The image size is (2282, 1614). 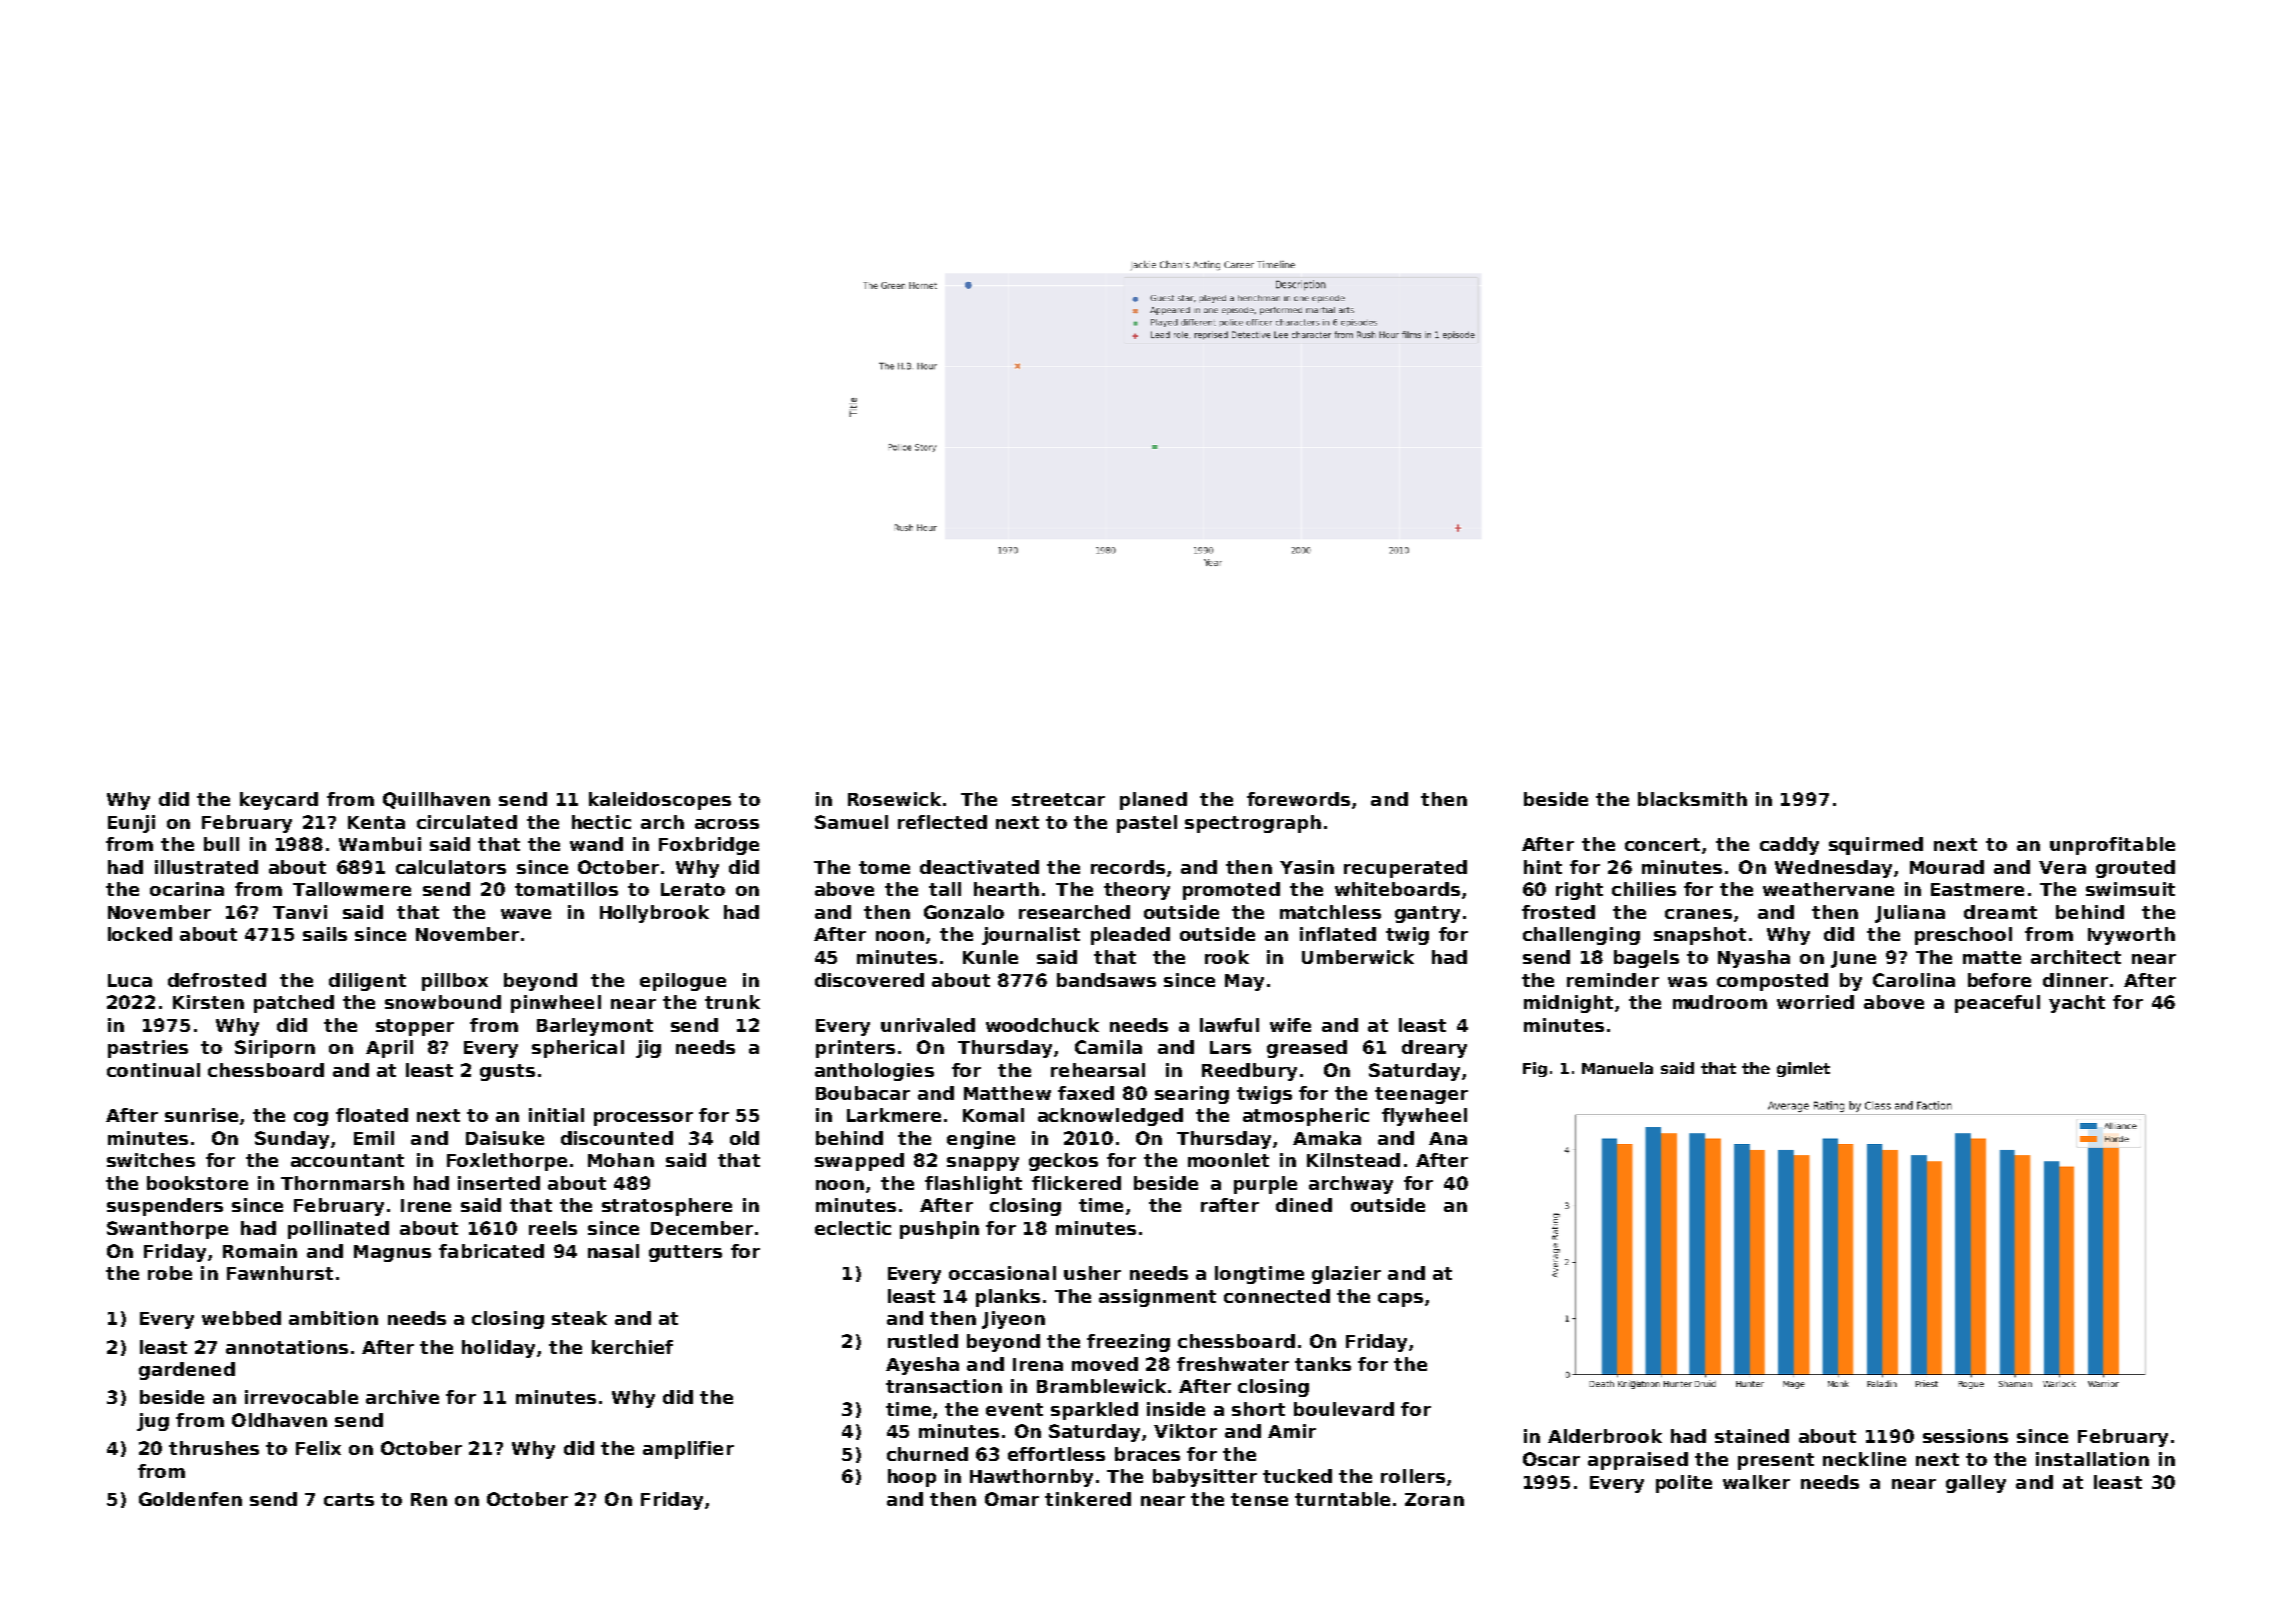 What do you see at coordinates (1346, 1275) in the page?
I see `glazier` at bounding box center [1346, 1275].
